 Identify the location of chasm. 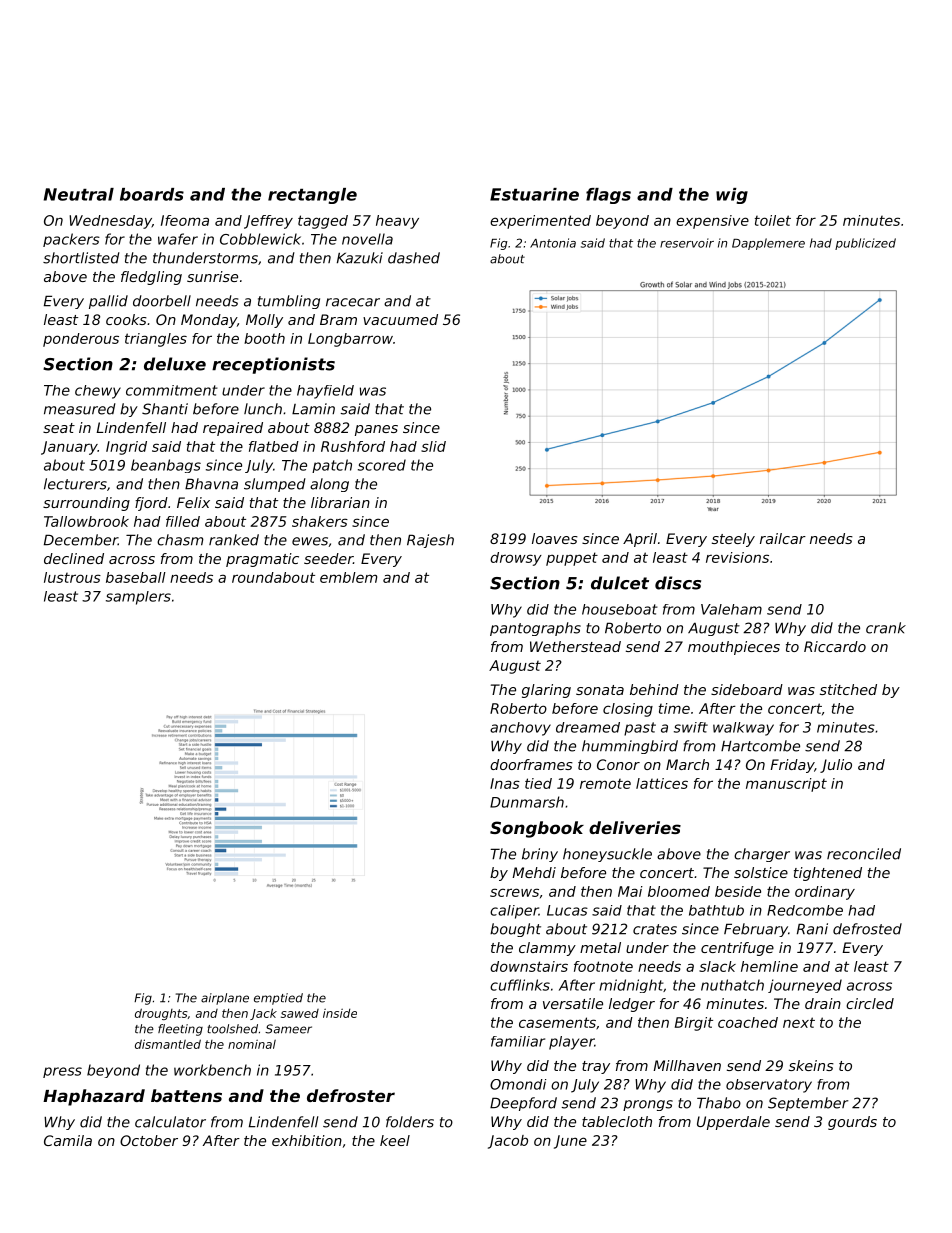
(180, 540).
